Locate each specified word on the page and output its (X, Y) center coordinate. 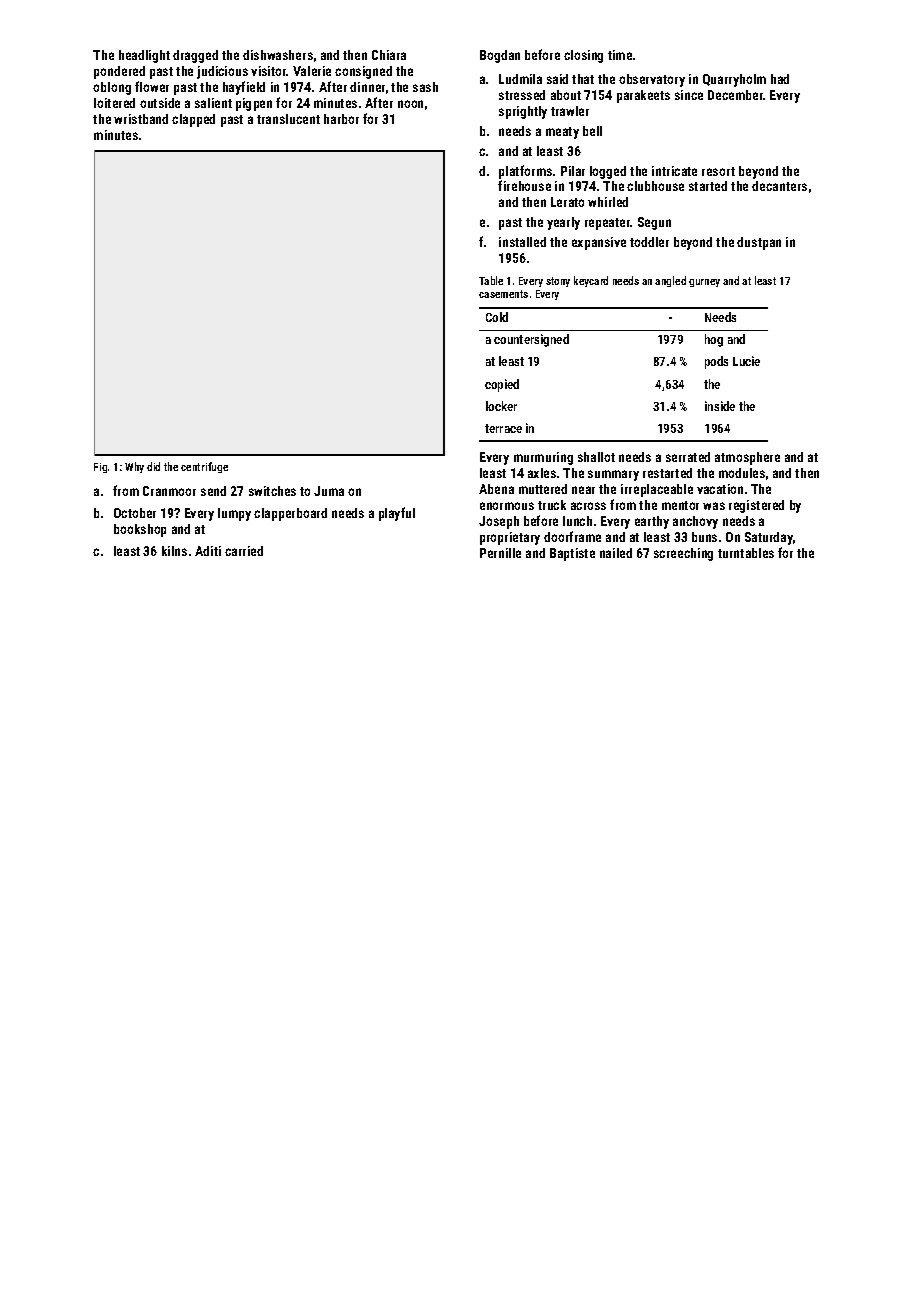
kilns (174, 551)
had (780, 79)
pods (716, 362)
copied (502, 385)
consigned (363, 72)
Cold (497, 317)
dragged (195, 56)
